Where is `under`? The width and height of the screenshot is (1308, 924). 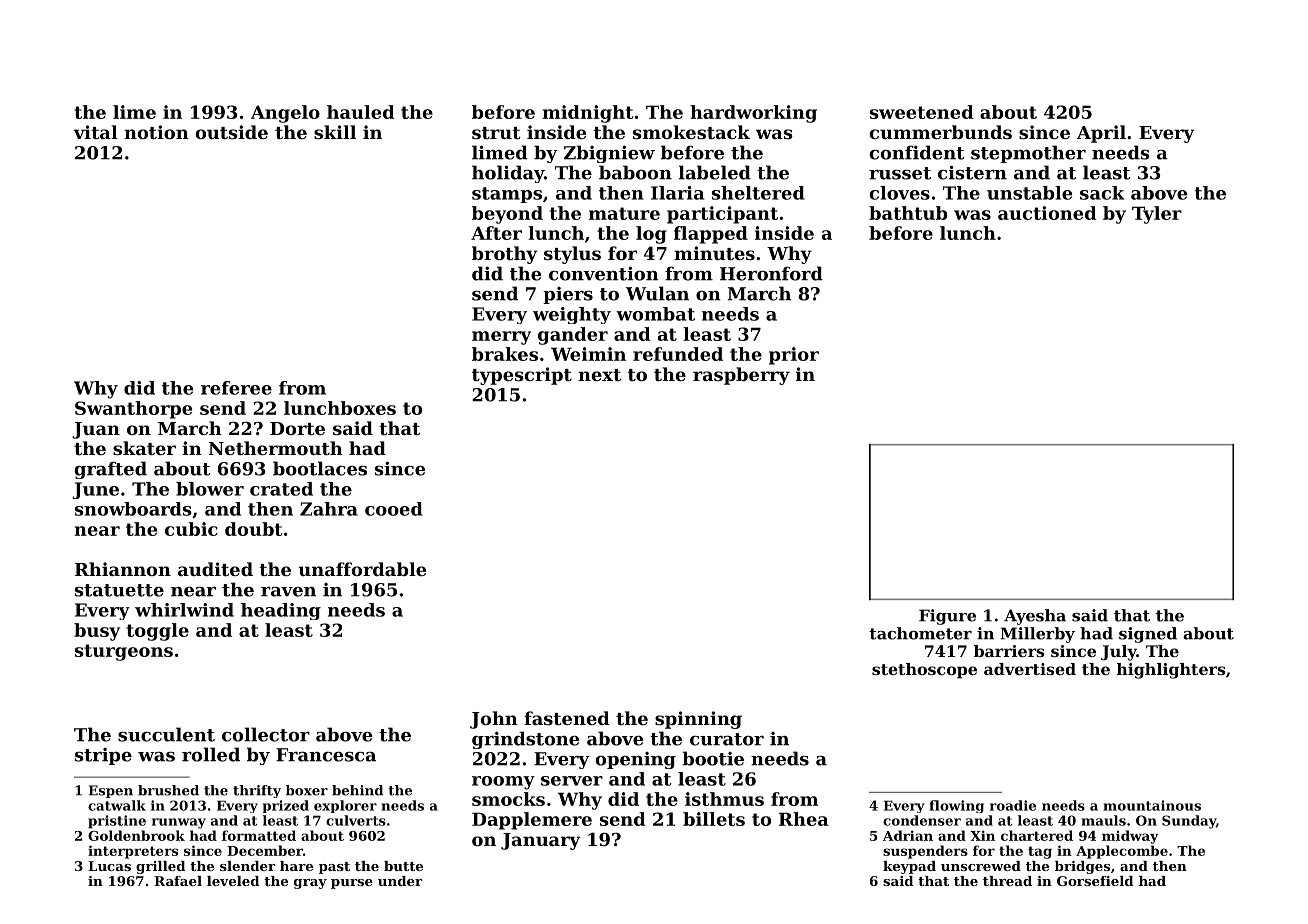 under is located at coordinates (400, 881).
